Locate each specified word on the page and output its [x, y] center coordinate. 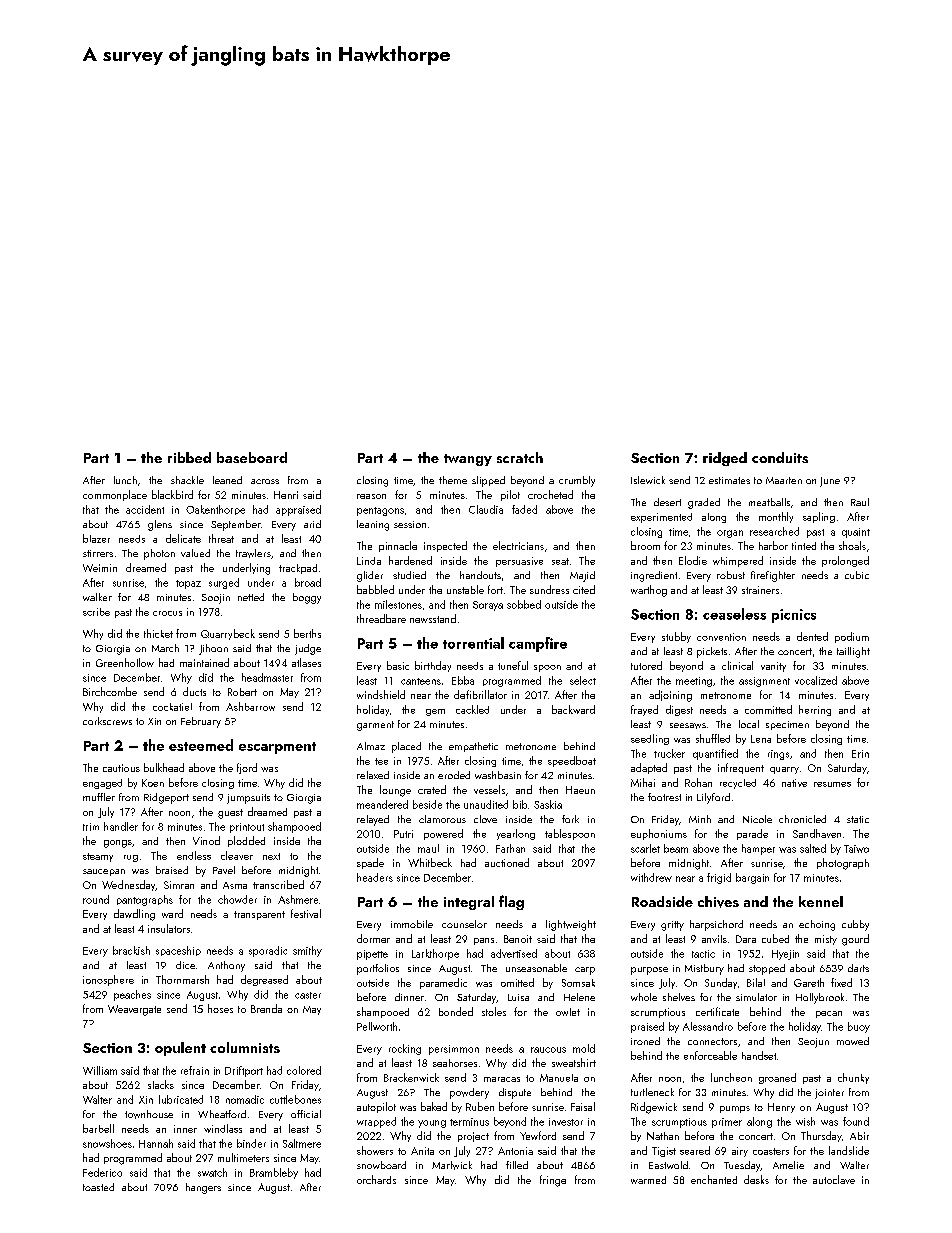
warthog [649, 591]
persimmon [454, 1050]
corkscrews [107, 721]
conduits [780, 457]
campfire [538, 644]
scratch [520, 457]
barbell [98, 1128]
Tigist [664, 1152]
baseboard [252, 457]
